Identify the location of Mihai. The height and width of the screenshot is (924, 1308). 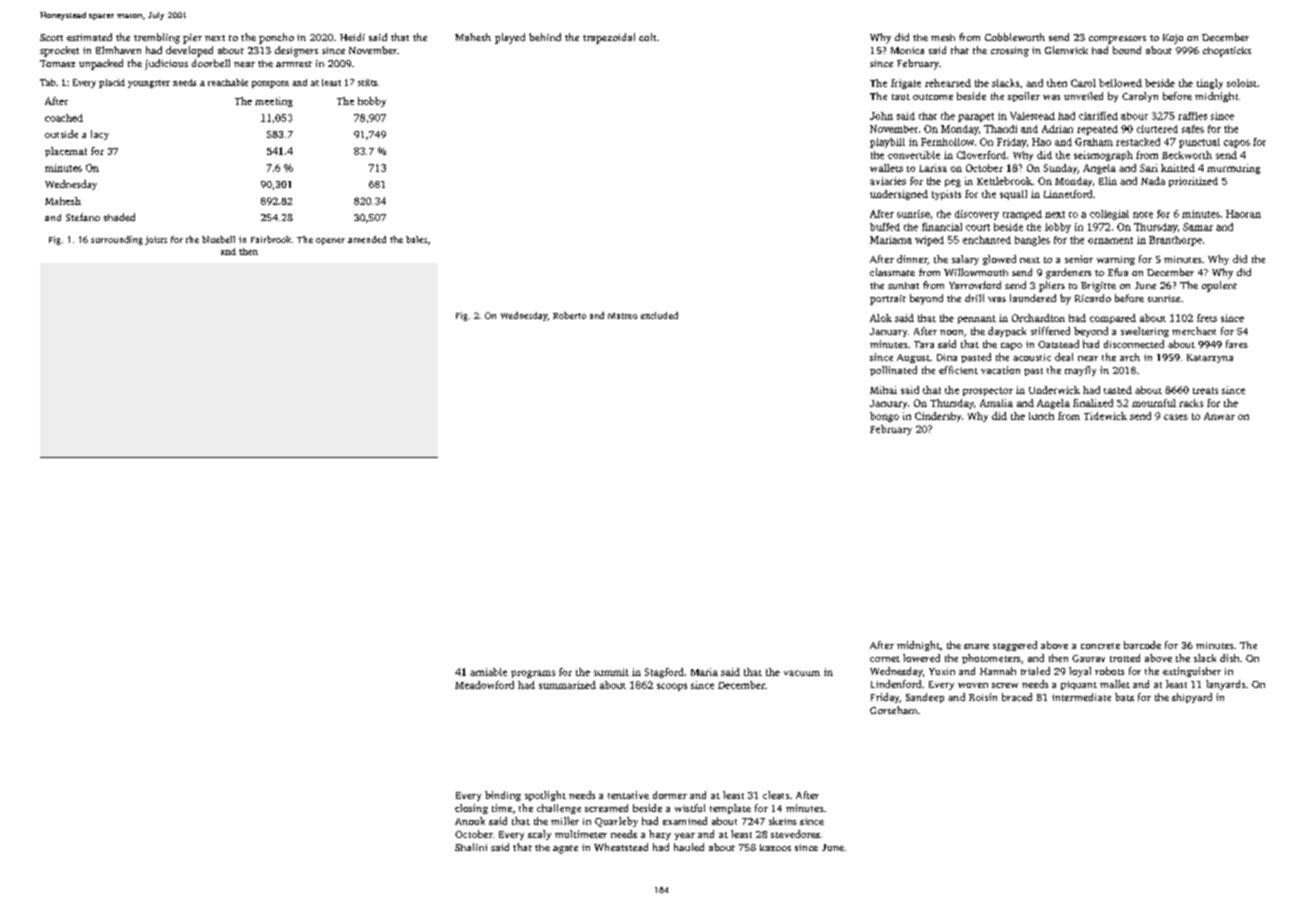
(883, 390).
